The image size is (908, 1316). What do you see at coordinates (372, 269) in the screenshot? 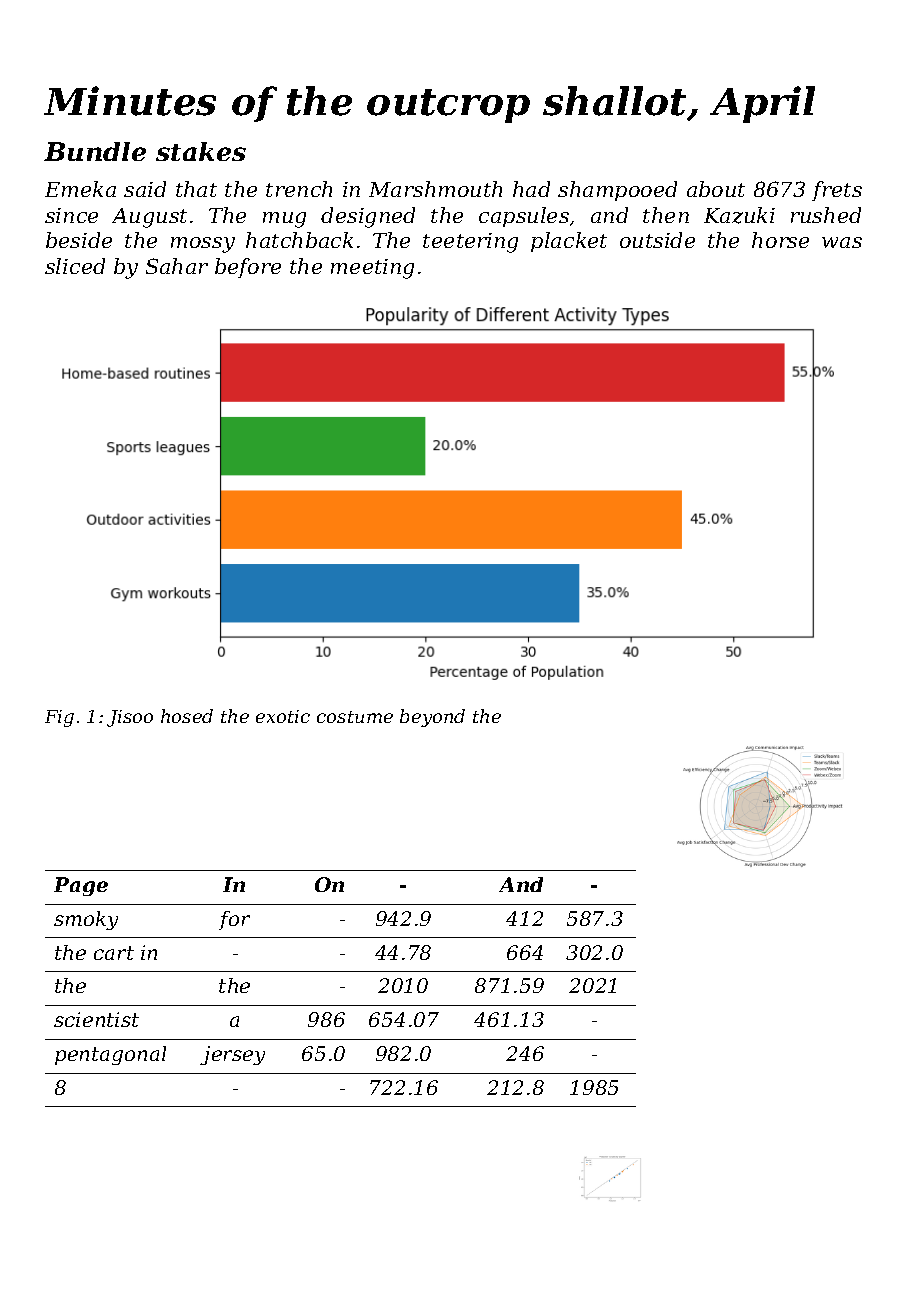
I see `meeting` at bounding box center [372, 269].
